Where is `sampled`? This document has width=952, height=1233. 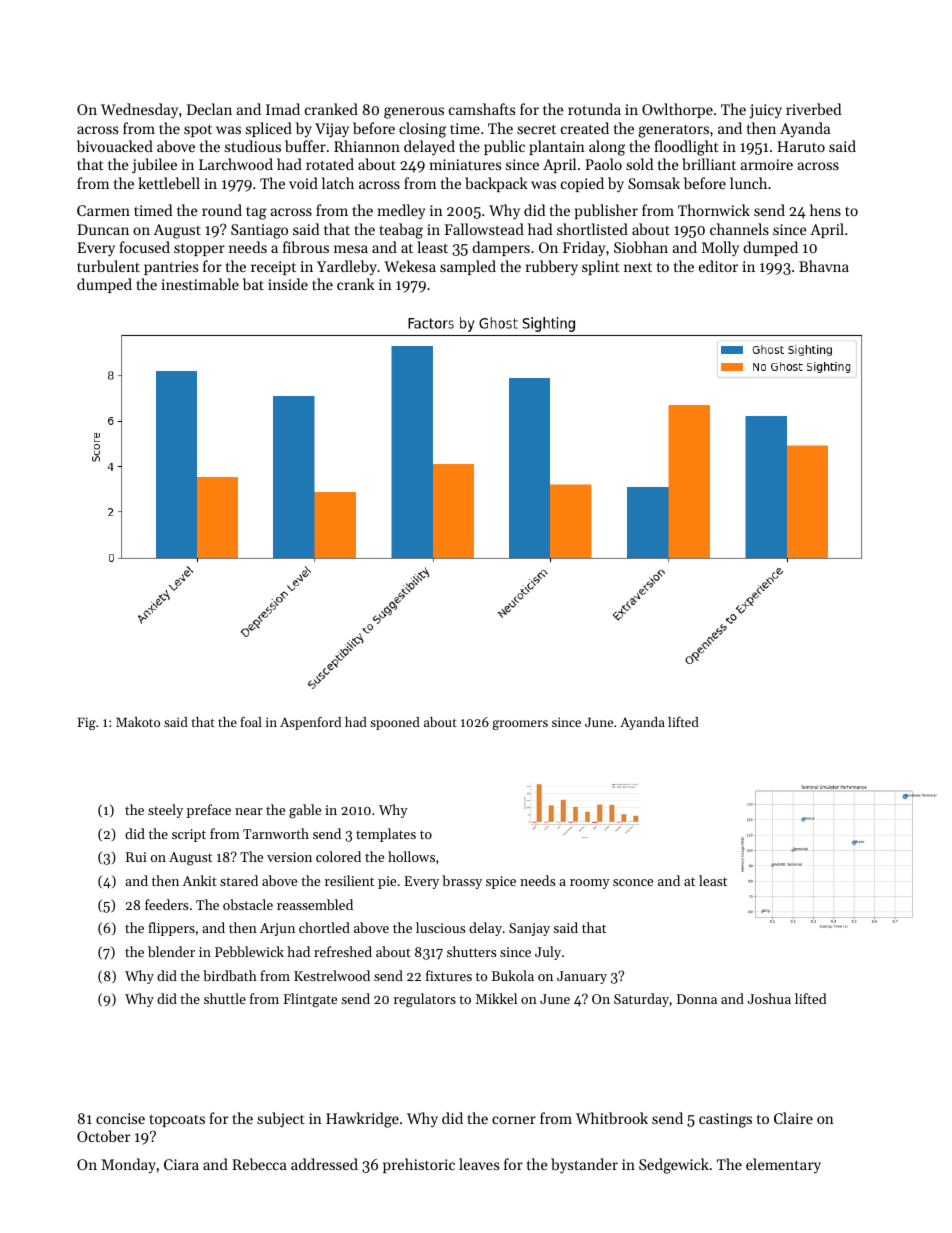
sampled is located at coordinates (468, 267).
